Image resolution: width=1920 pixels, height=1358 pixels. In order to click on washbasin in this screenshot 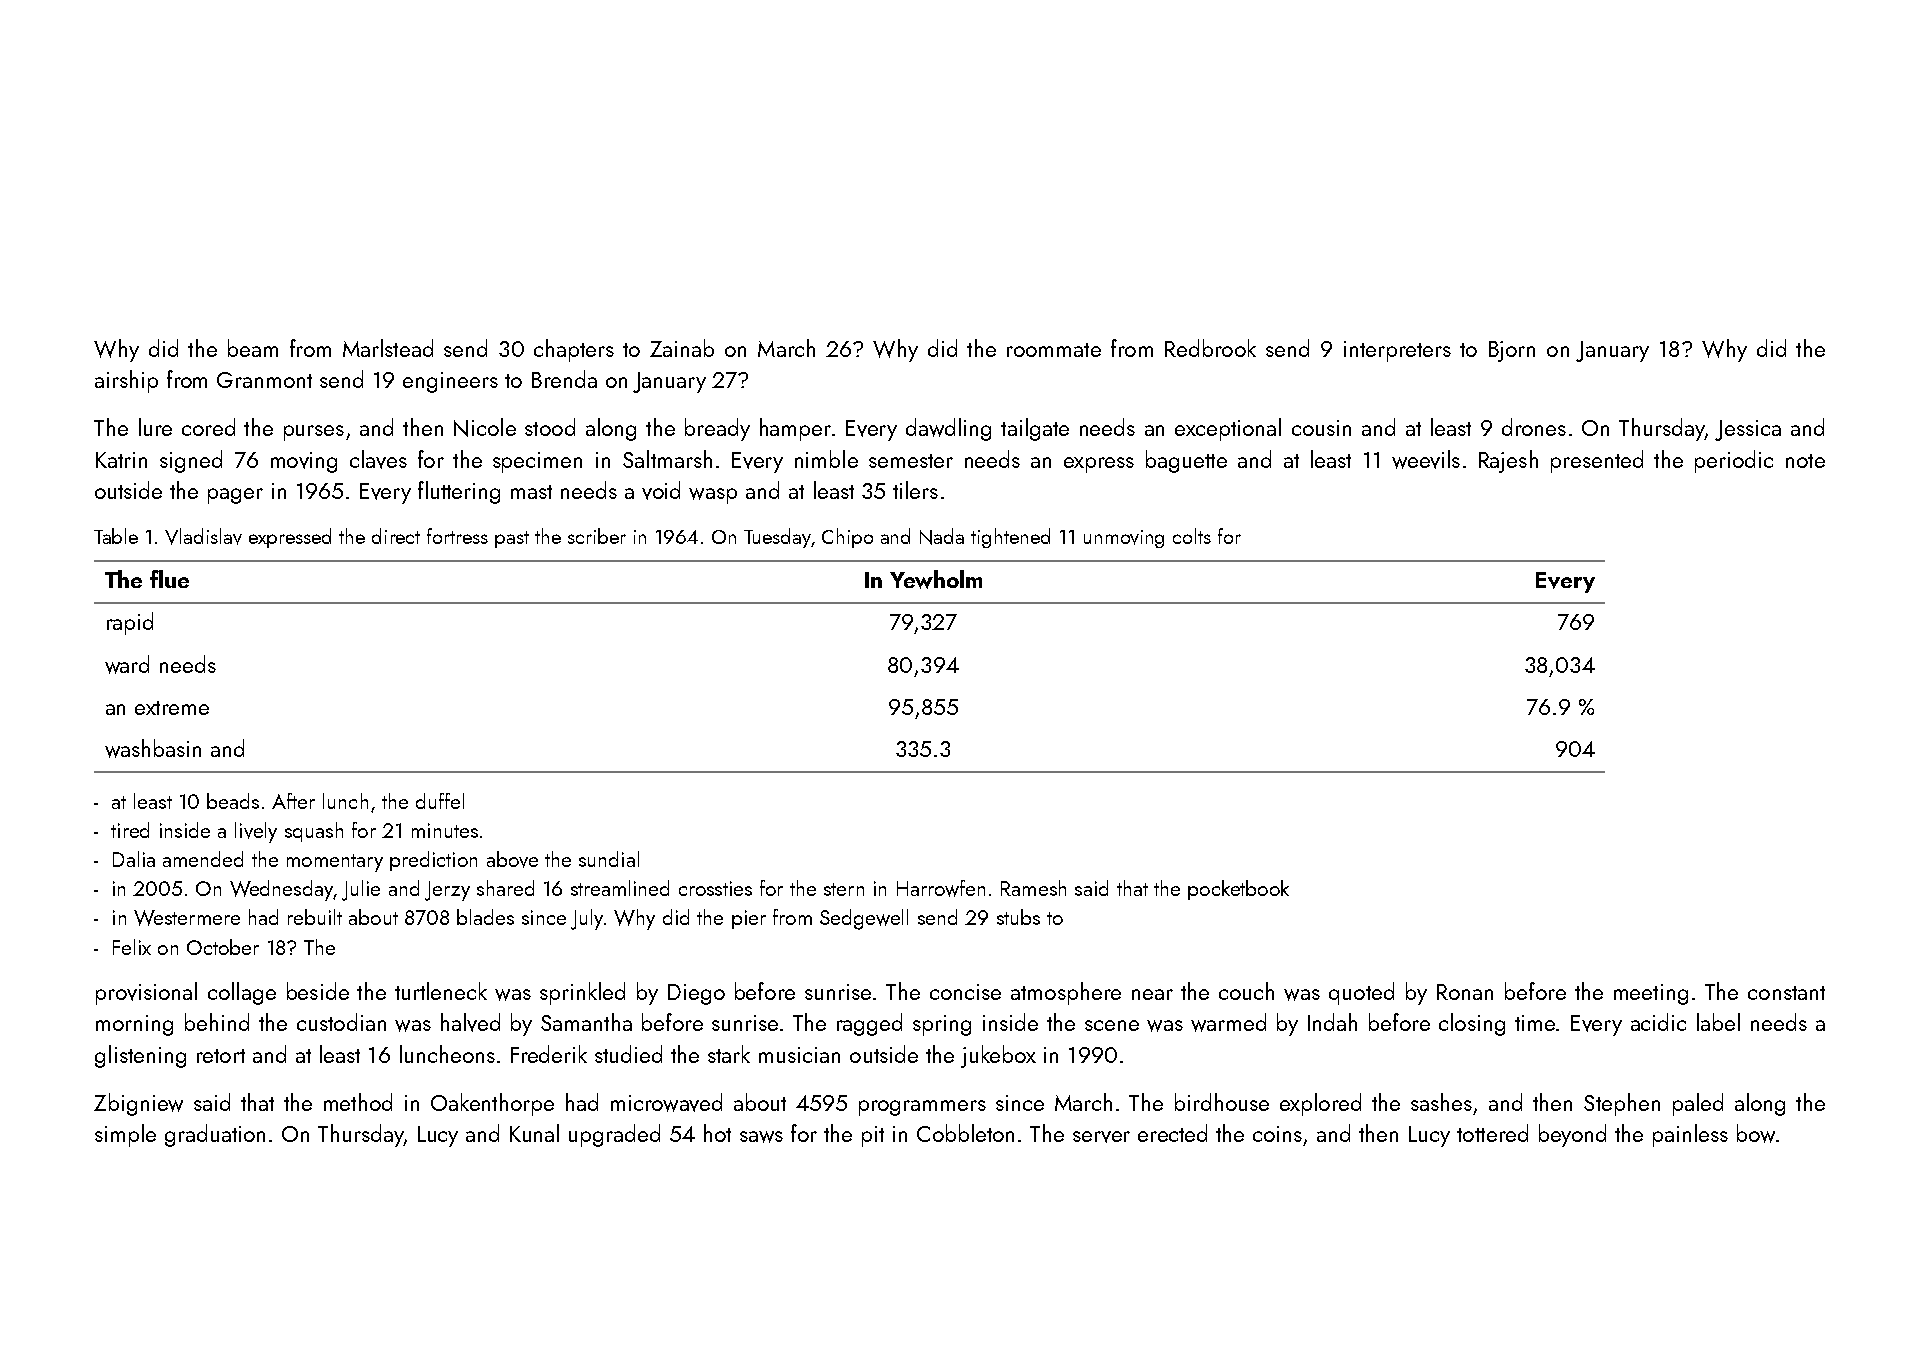, I will do `click(153, 748)`.
